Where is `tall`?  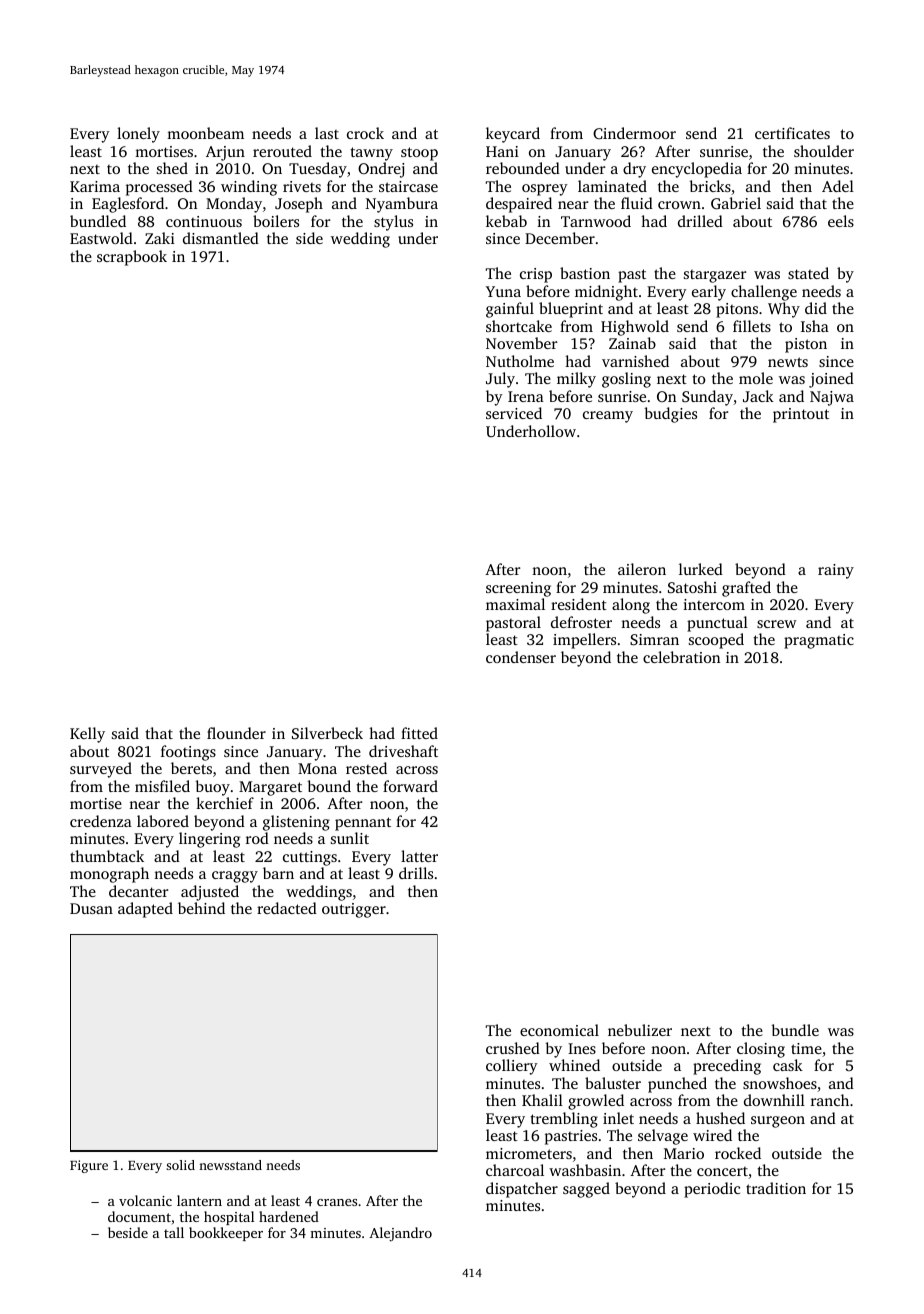 tall is located at coordinates (174, 1232).
